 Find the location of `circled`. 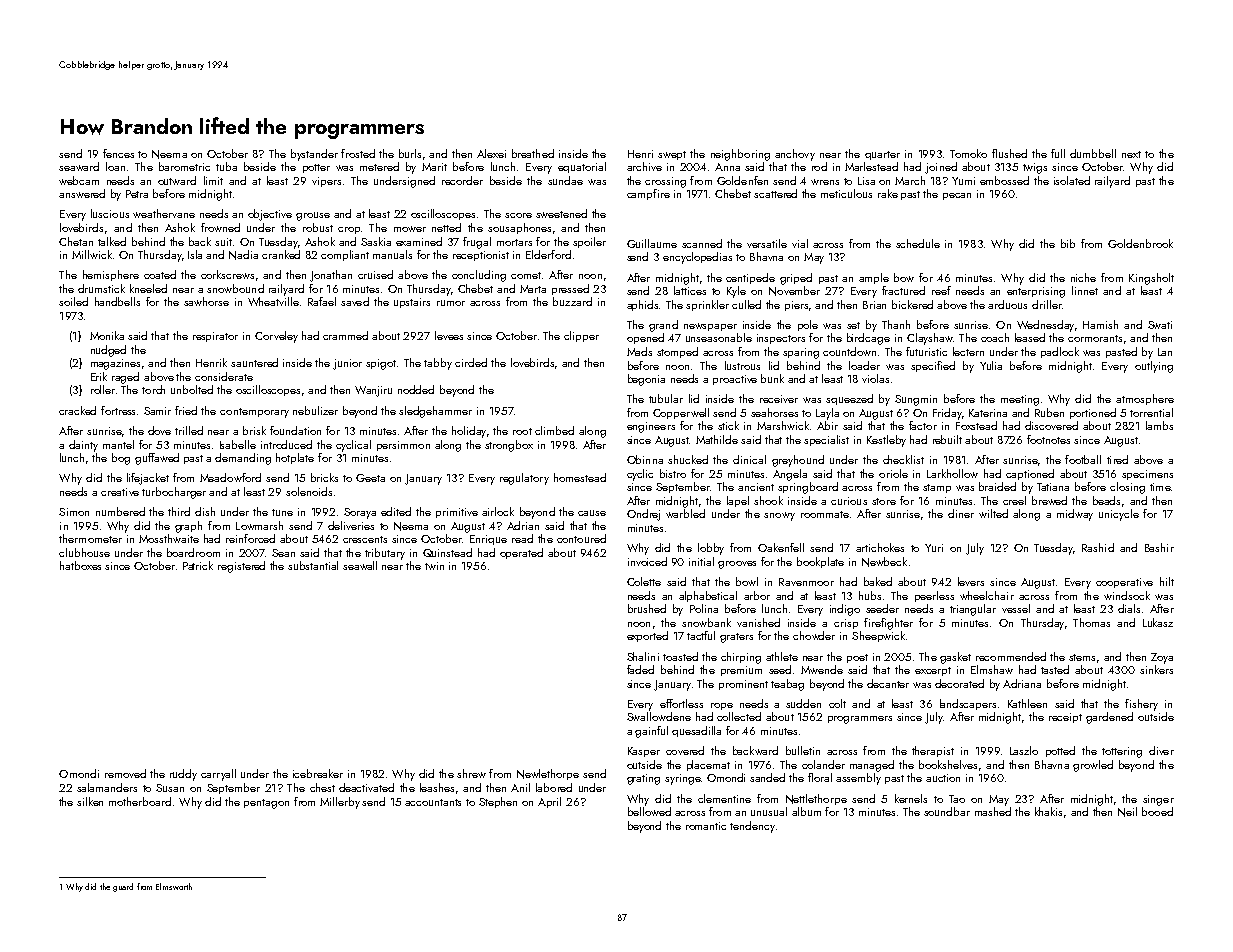

circled is located at coordinates (471, 362).
